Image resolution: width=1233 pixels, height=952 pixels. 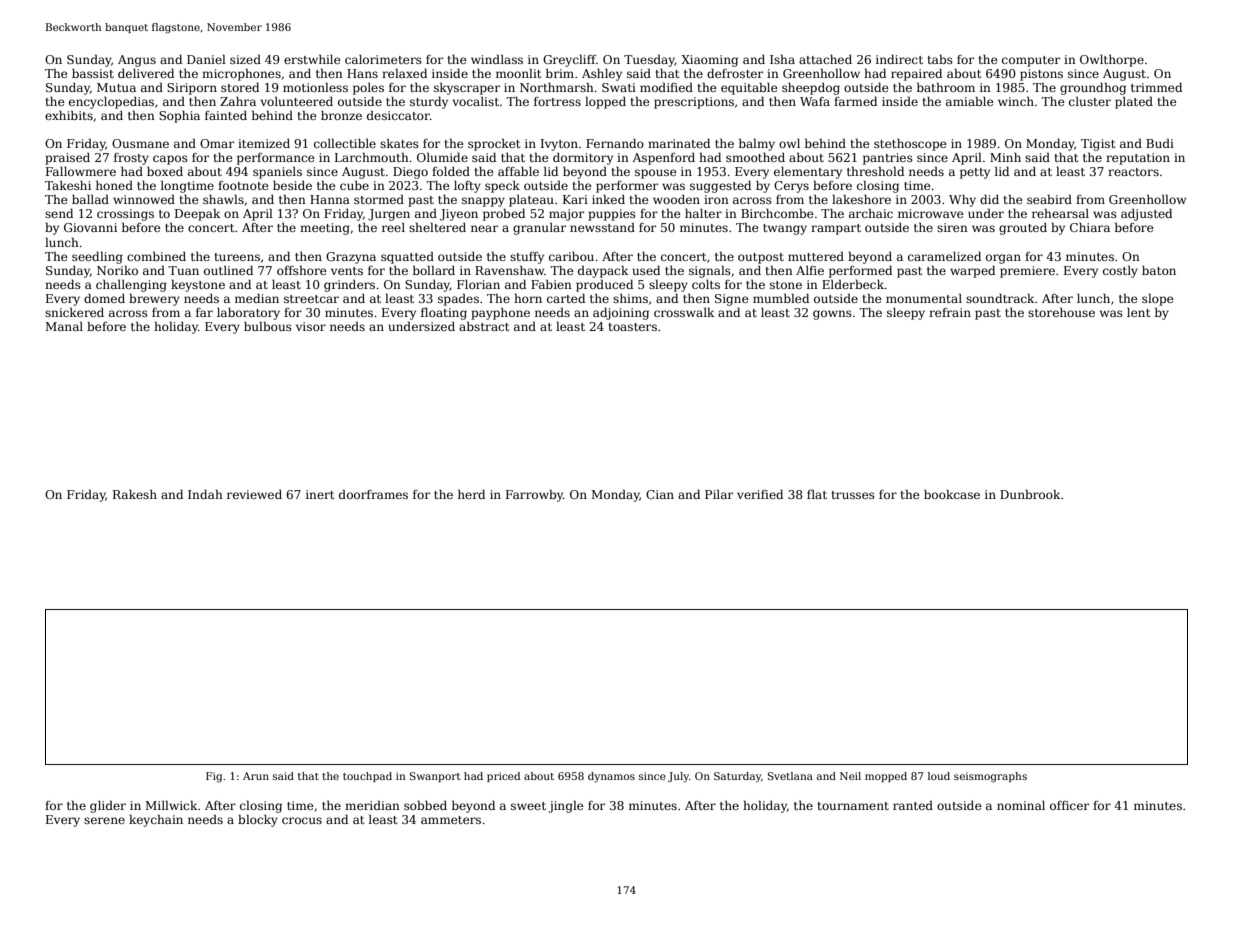 What do you see at coordinates (1112, 60) in the screenshot?
I see `Owlthorpe` at bounding box center [1112, 60].
